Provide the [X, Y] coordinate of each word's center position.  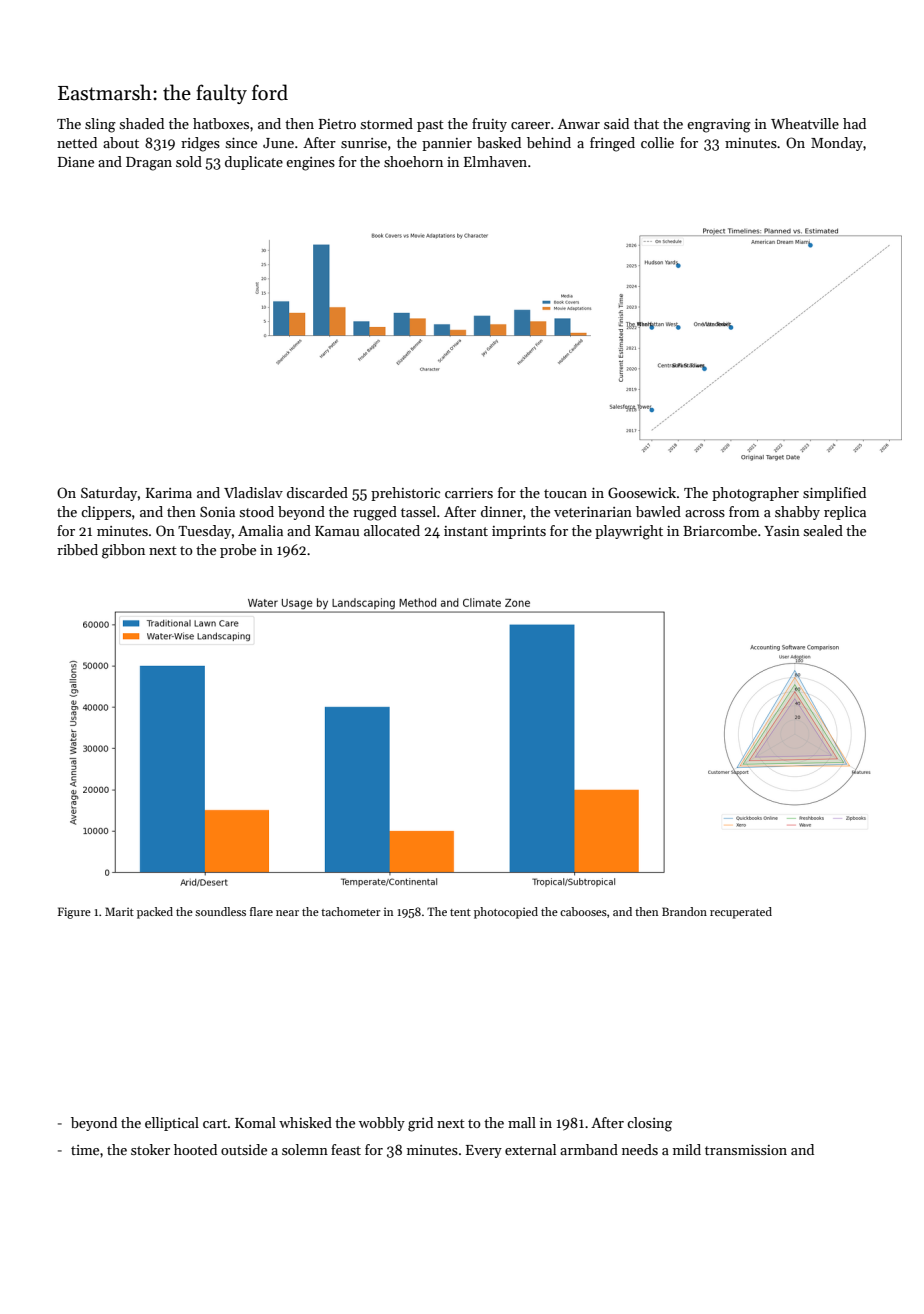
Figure [74, 913]
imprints [519, 532]
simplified [834, 494]
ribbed [77, 549]
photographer [755, 494]
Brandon [684, 911]
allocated [392, 530]
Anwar [579, 124]
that [646, 123]
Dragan [149, 164]
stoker [150, 1149]
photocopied [506, 913]
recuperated [741, 913]
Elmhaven [495, 161]
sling [100, 125]
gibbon [123, 551]
